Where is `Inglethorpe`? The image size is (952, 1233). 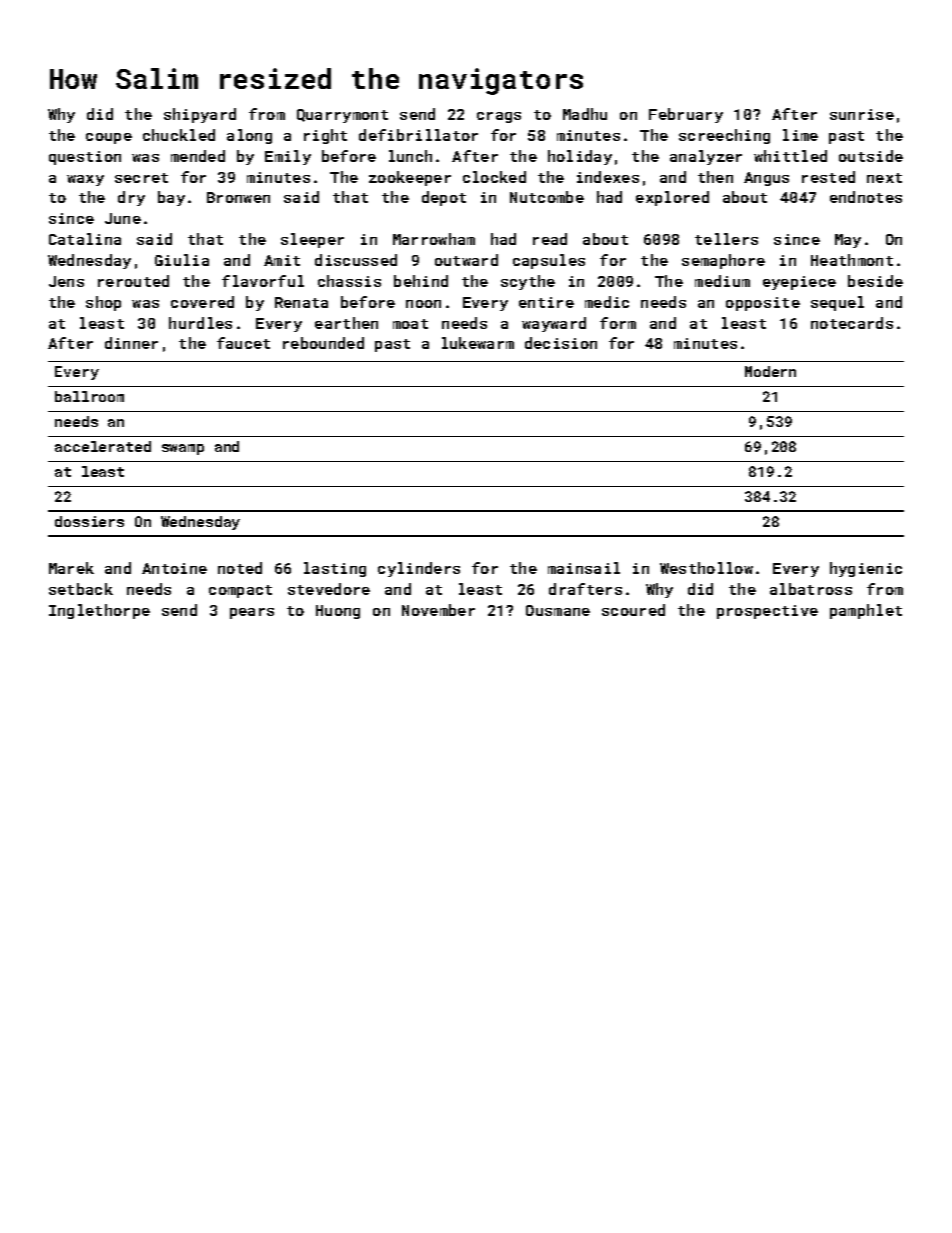 Inglethorpe is located at coordinates (99, 611).
